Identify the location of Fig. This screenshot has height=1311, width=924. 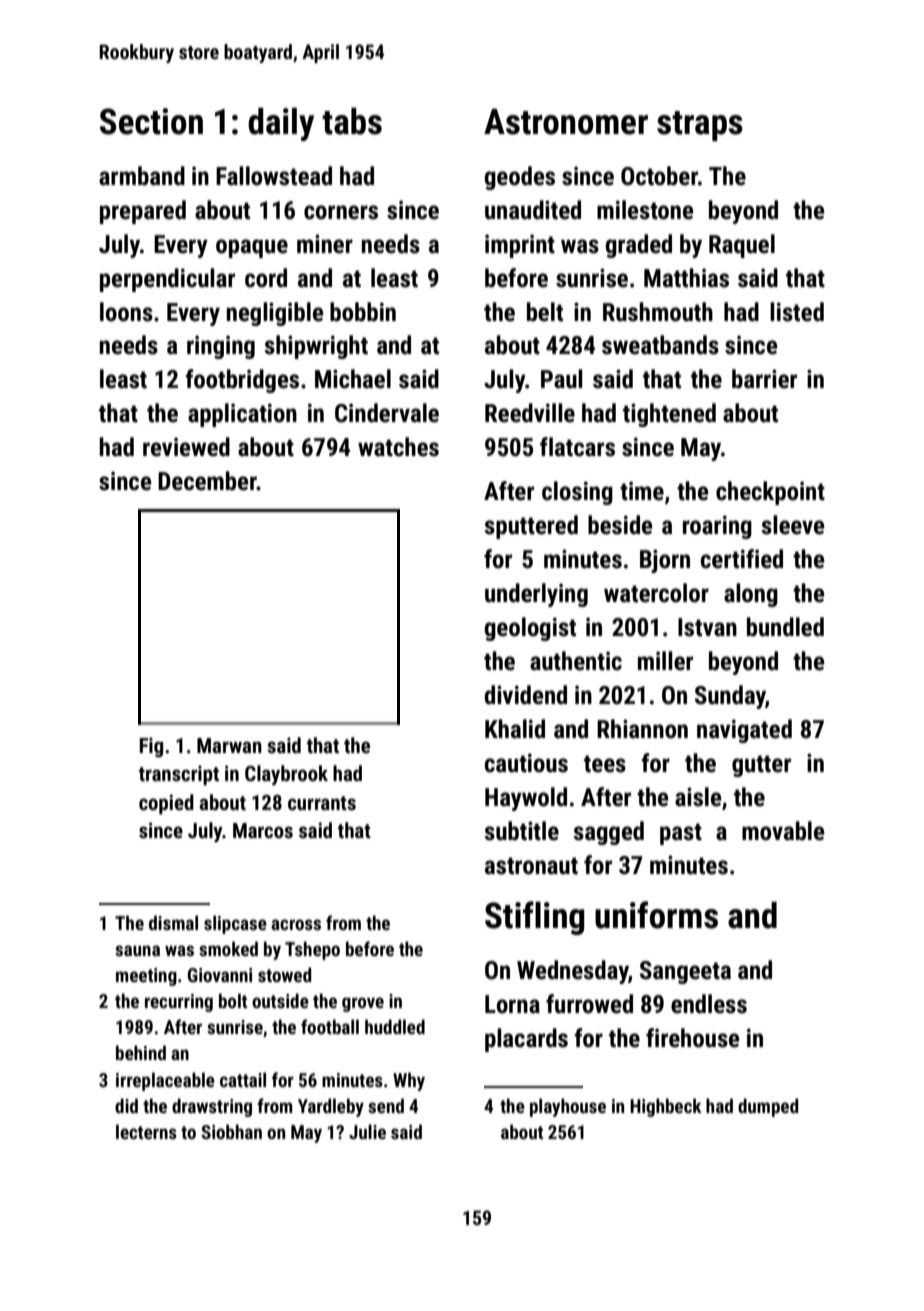
(151, 747).
